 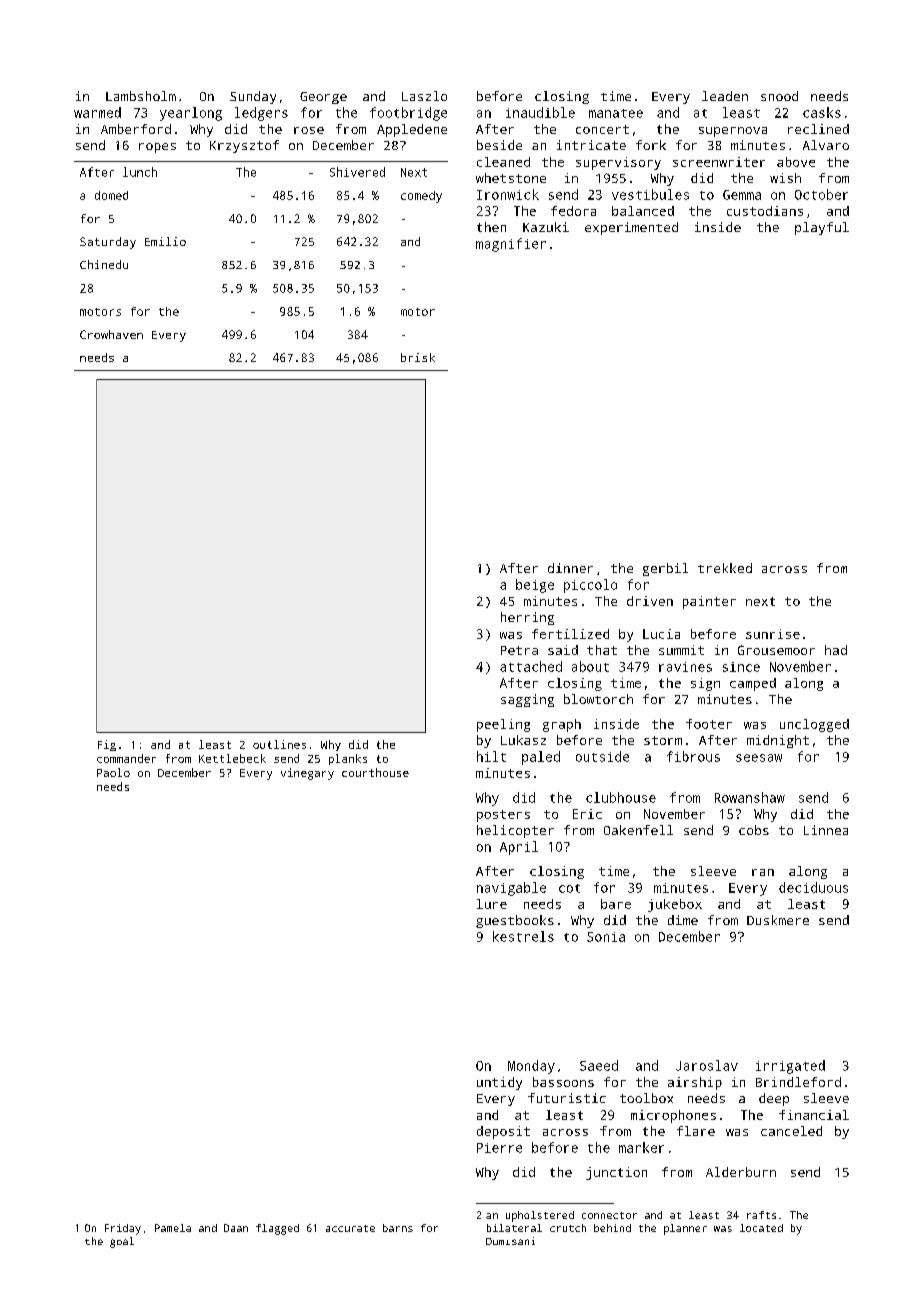 I want to click on whetstone, so click(x=511, y=178).
